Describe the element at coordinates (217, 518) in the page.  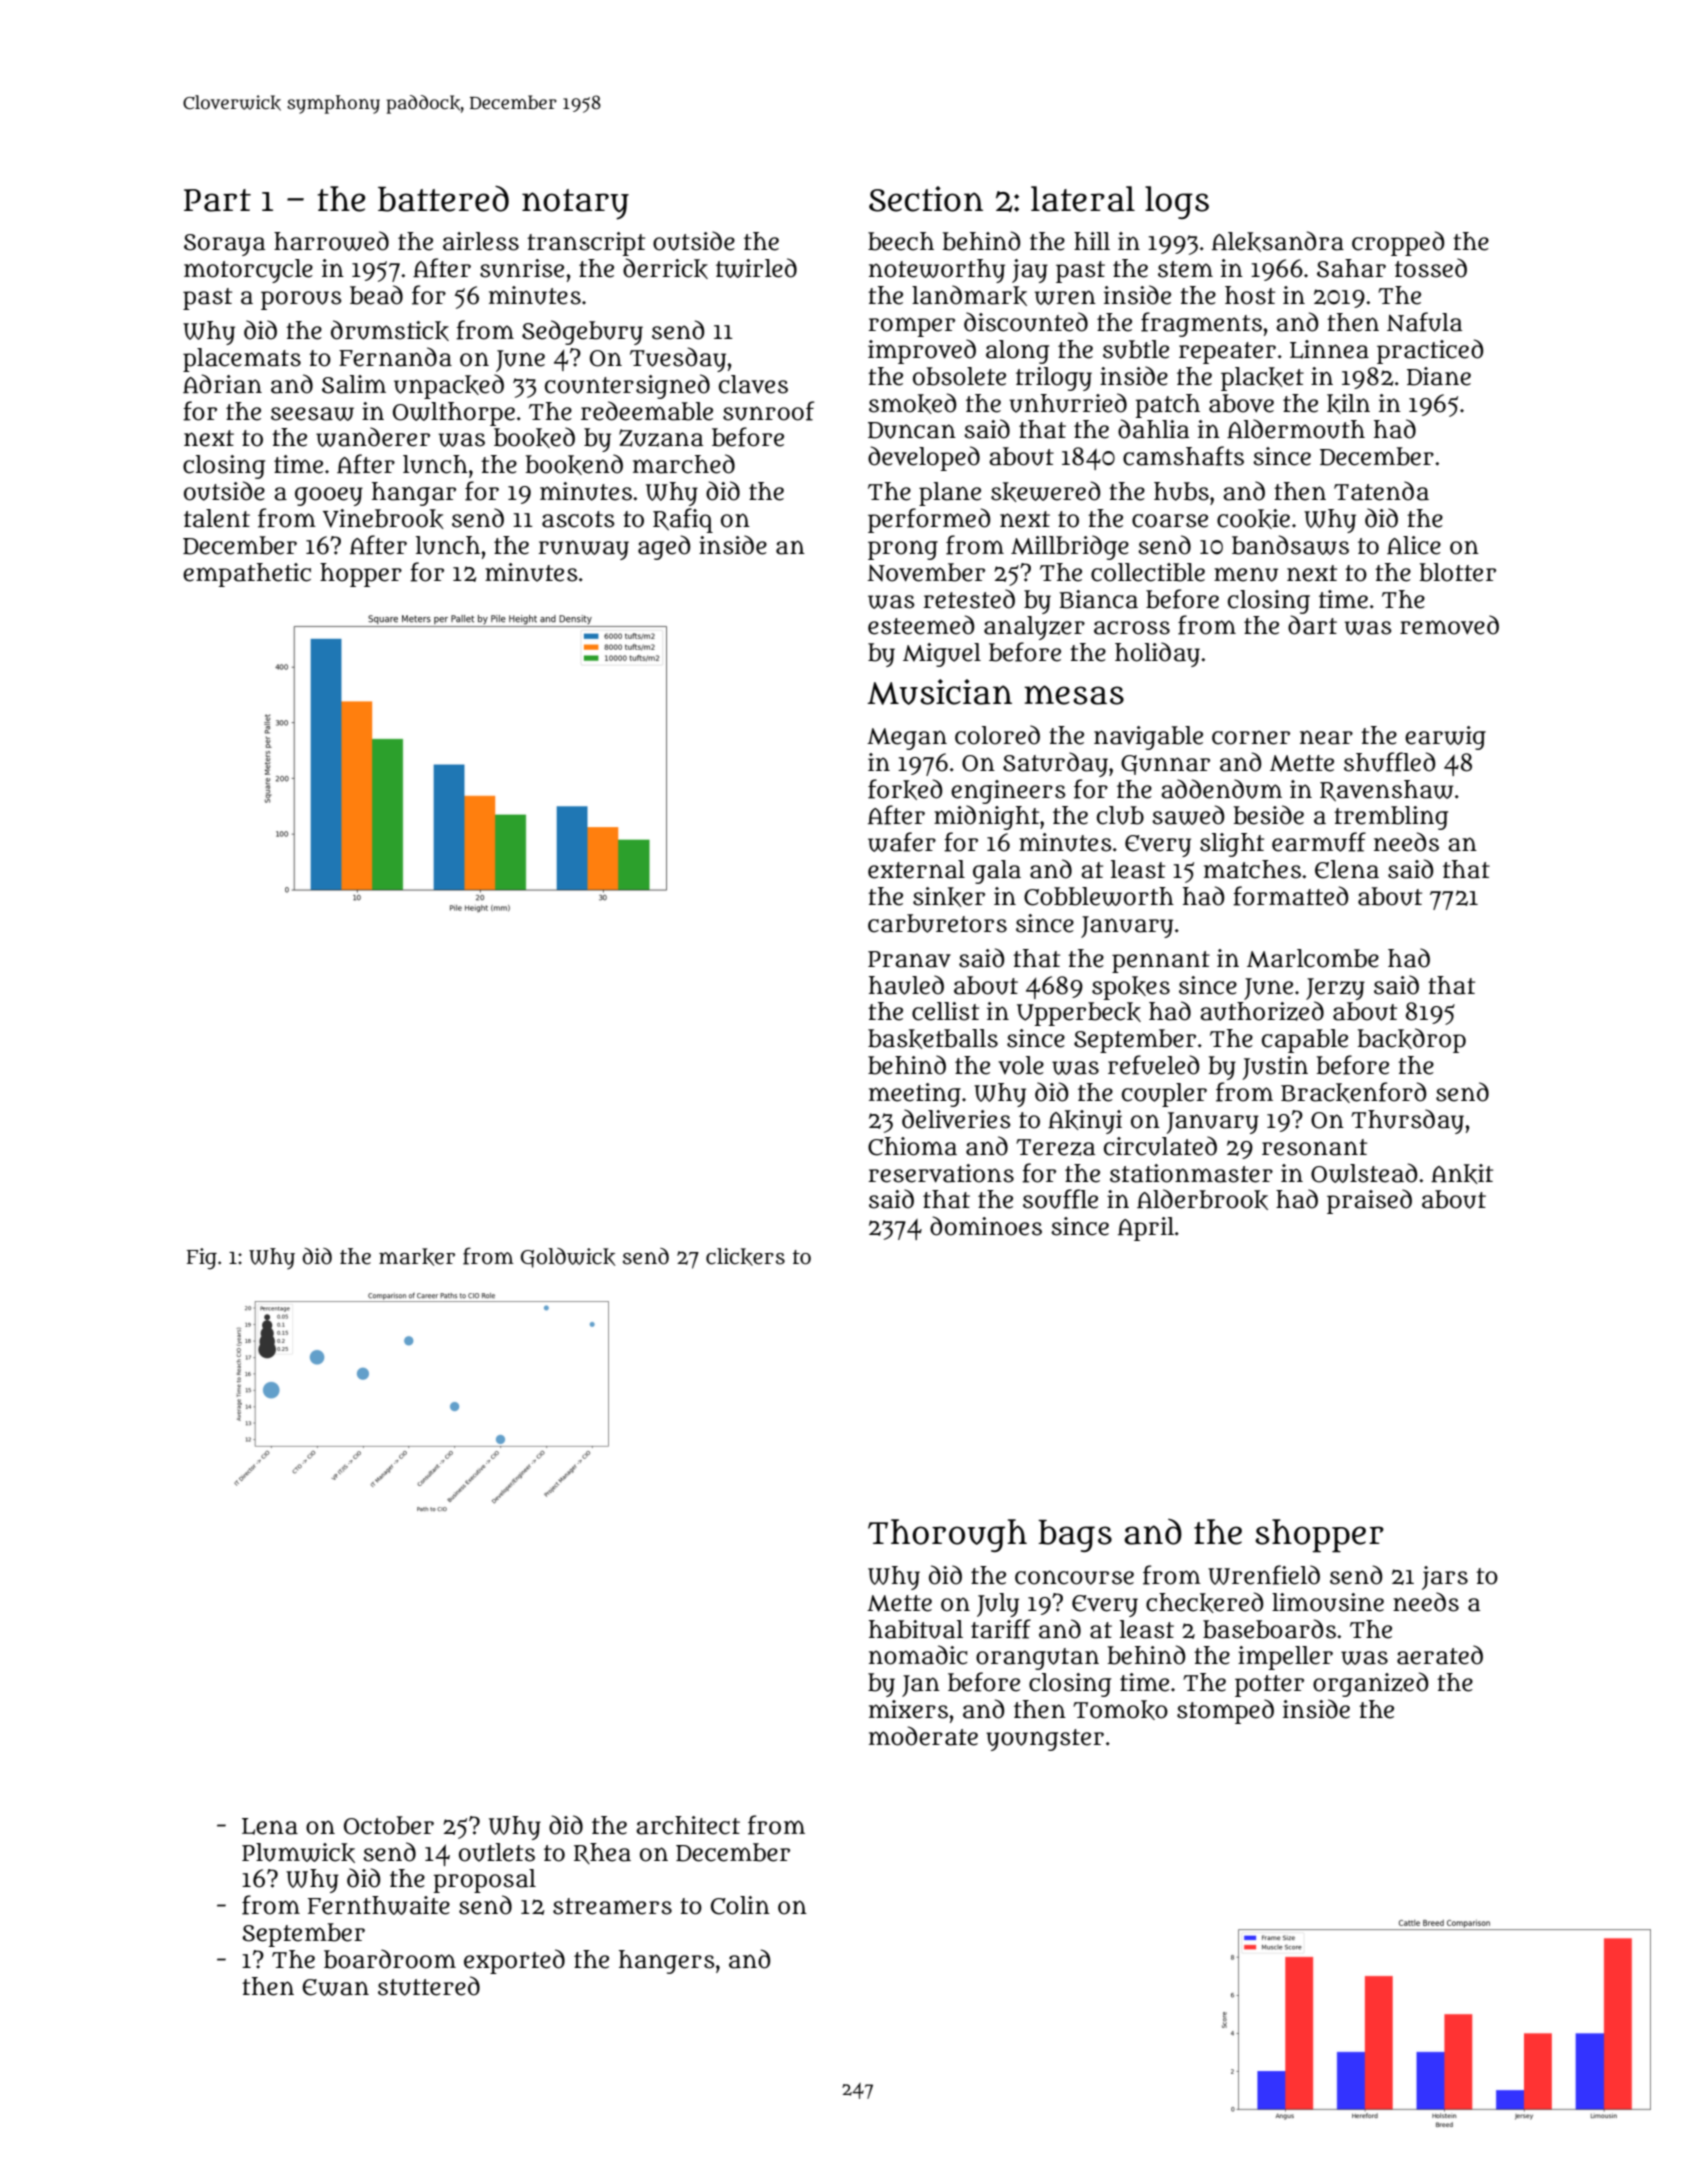
I see `talent` at that location.
